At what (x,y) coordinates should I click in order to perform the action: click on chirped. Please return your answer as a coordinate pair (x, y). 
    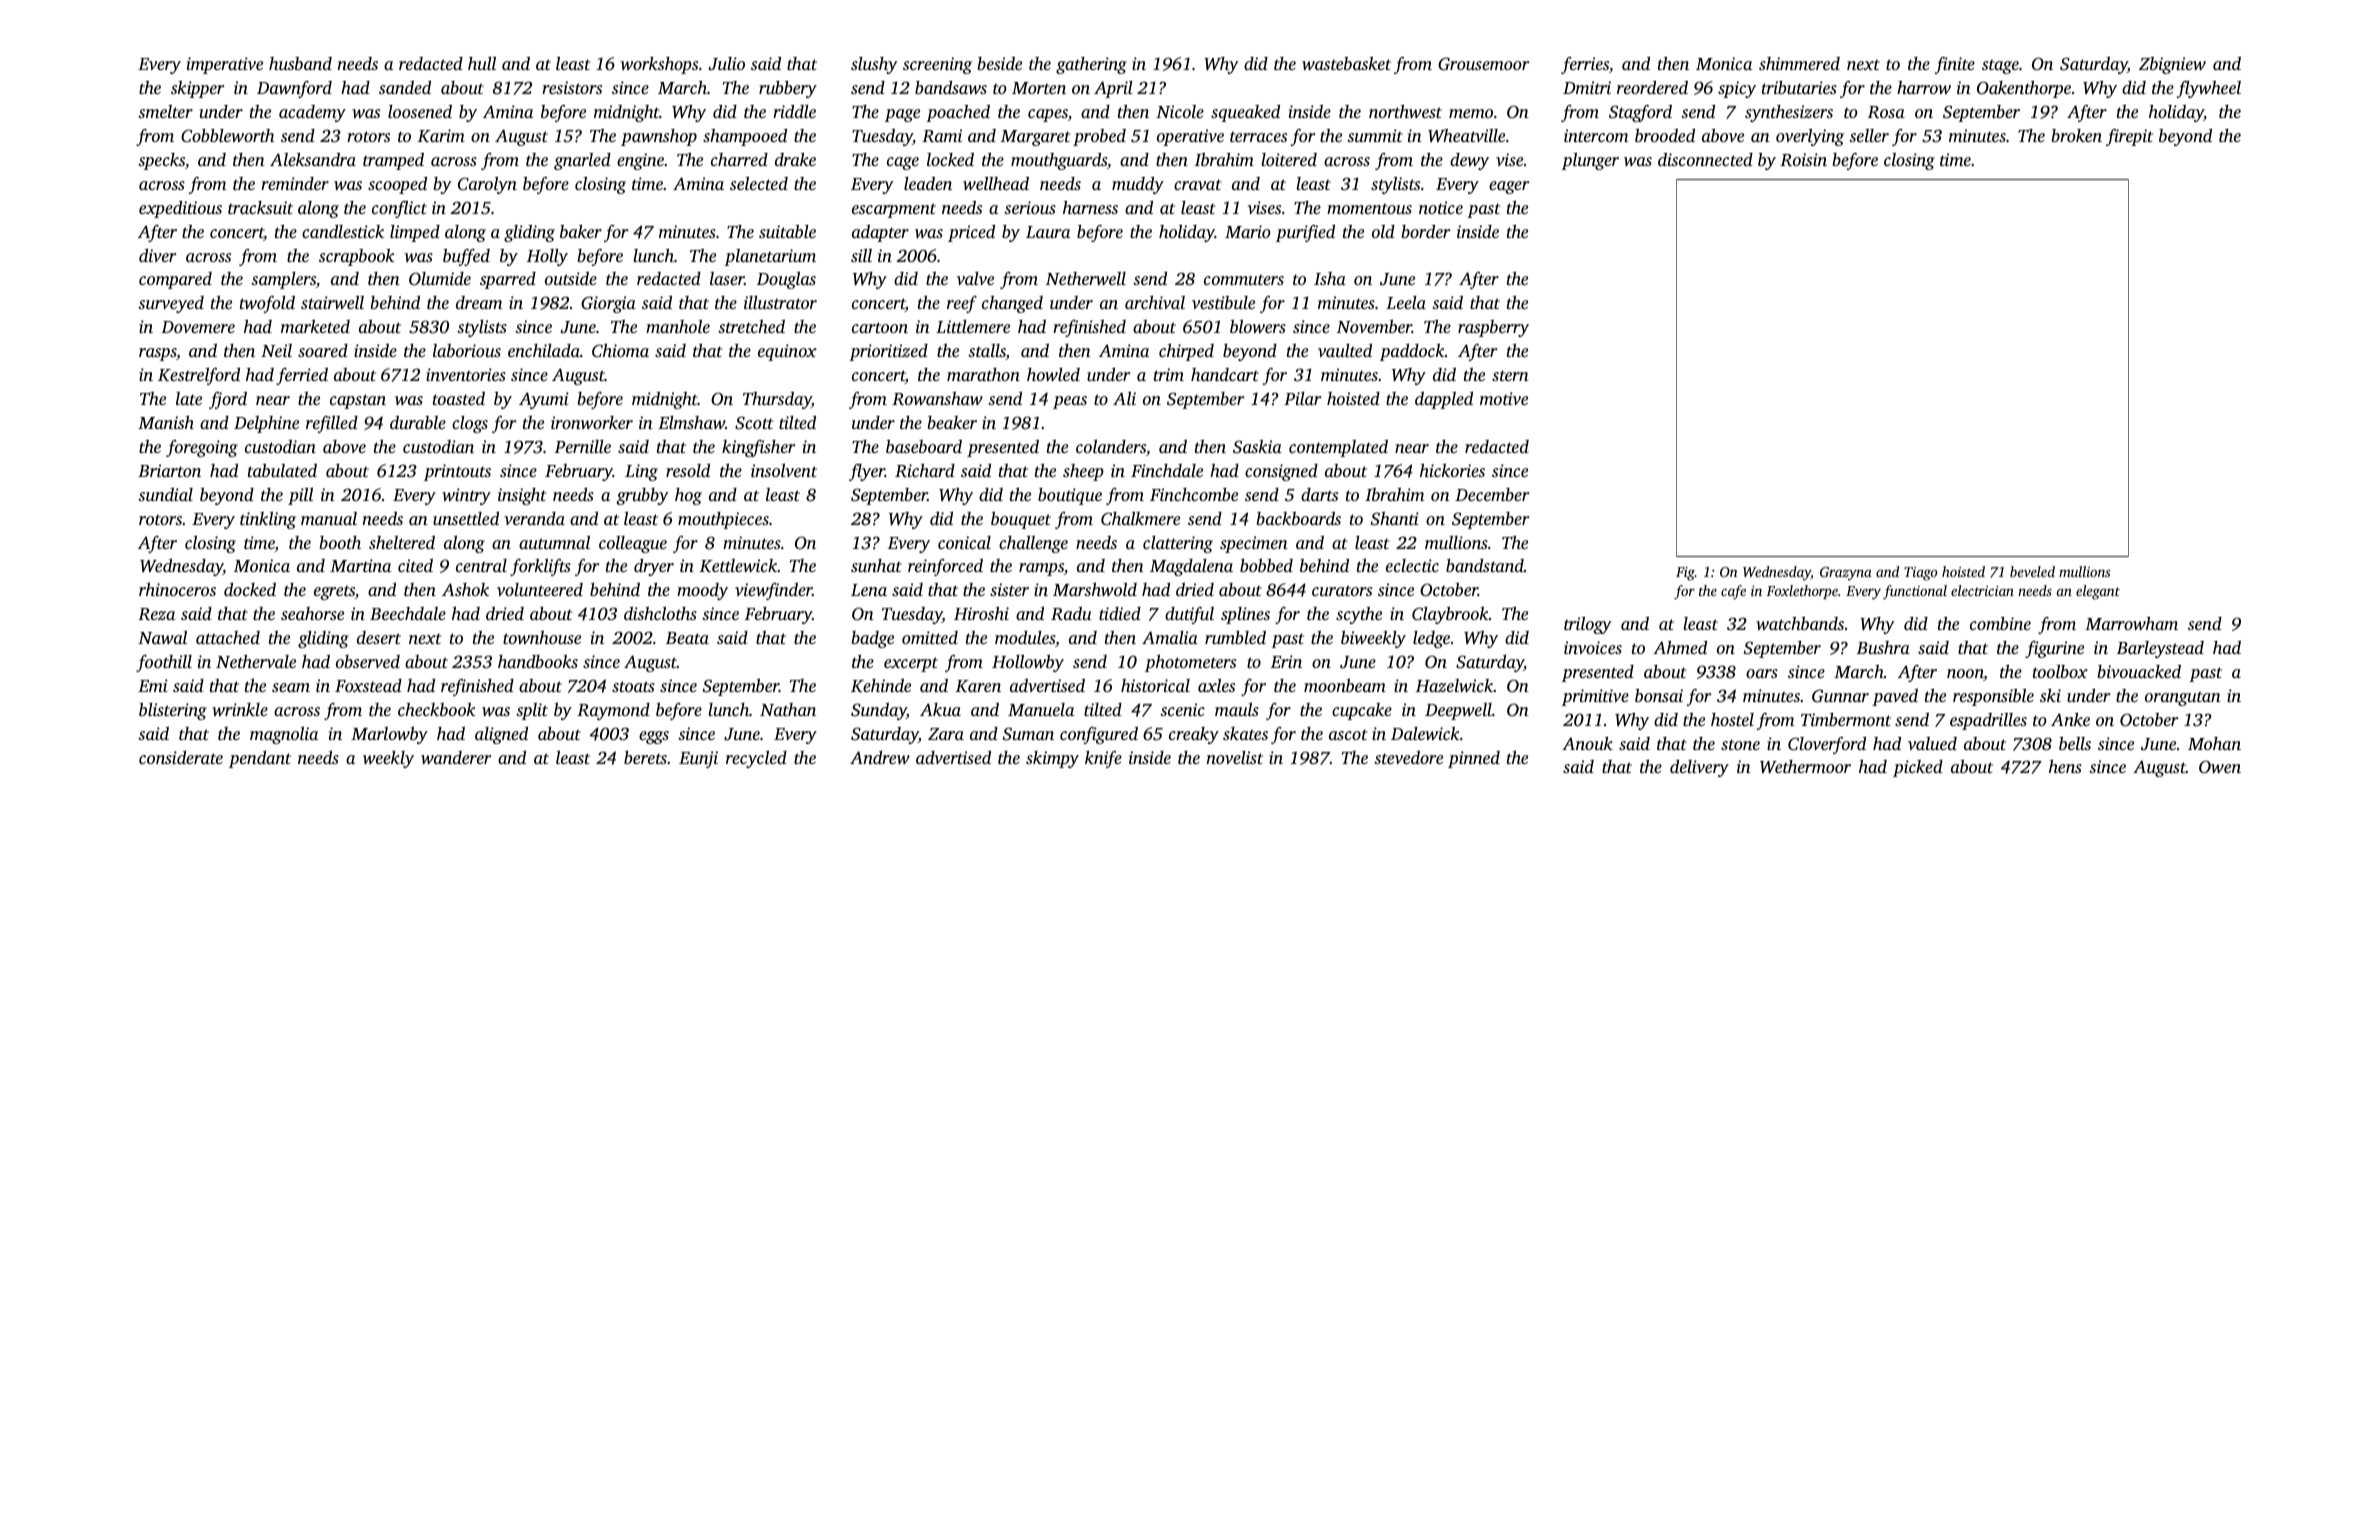
    Looking at the image, I should click on (1186, 352).
